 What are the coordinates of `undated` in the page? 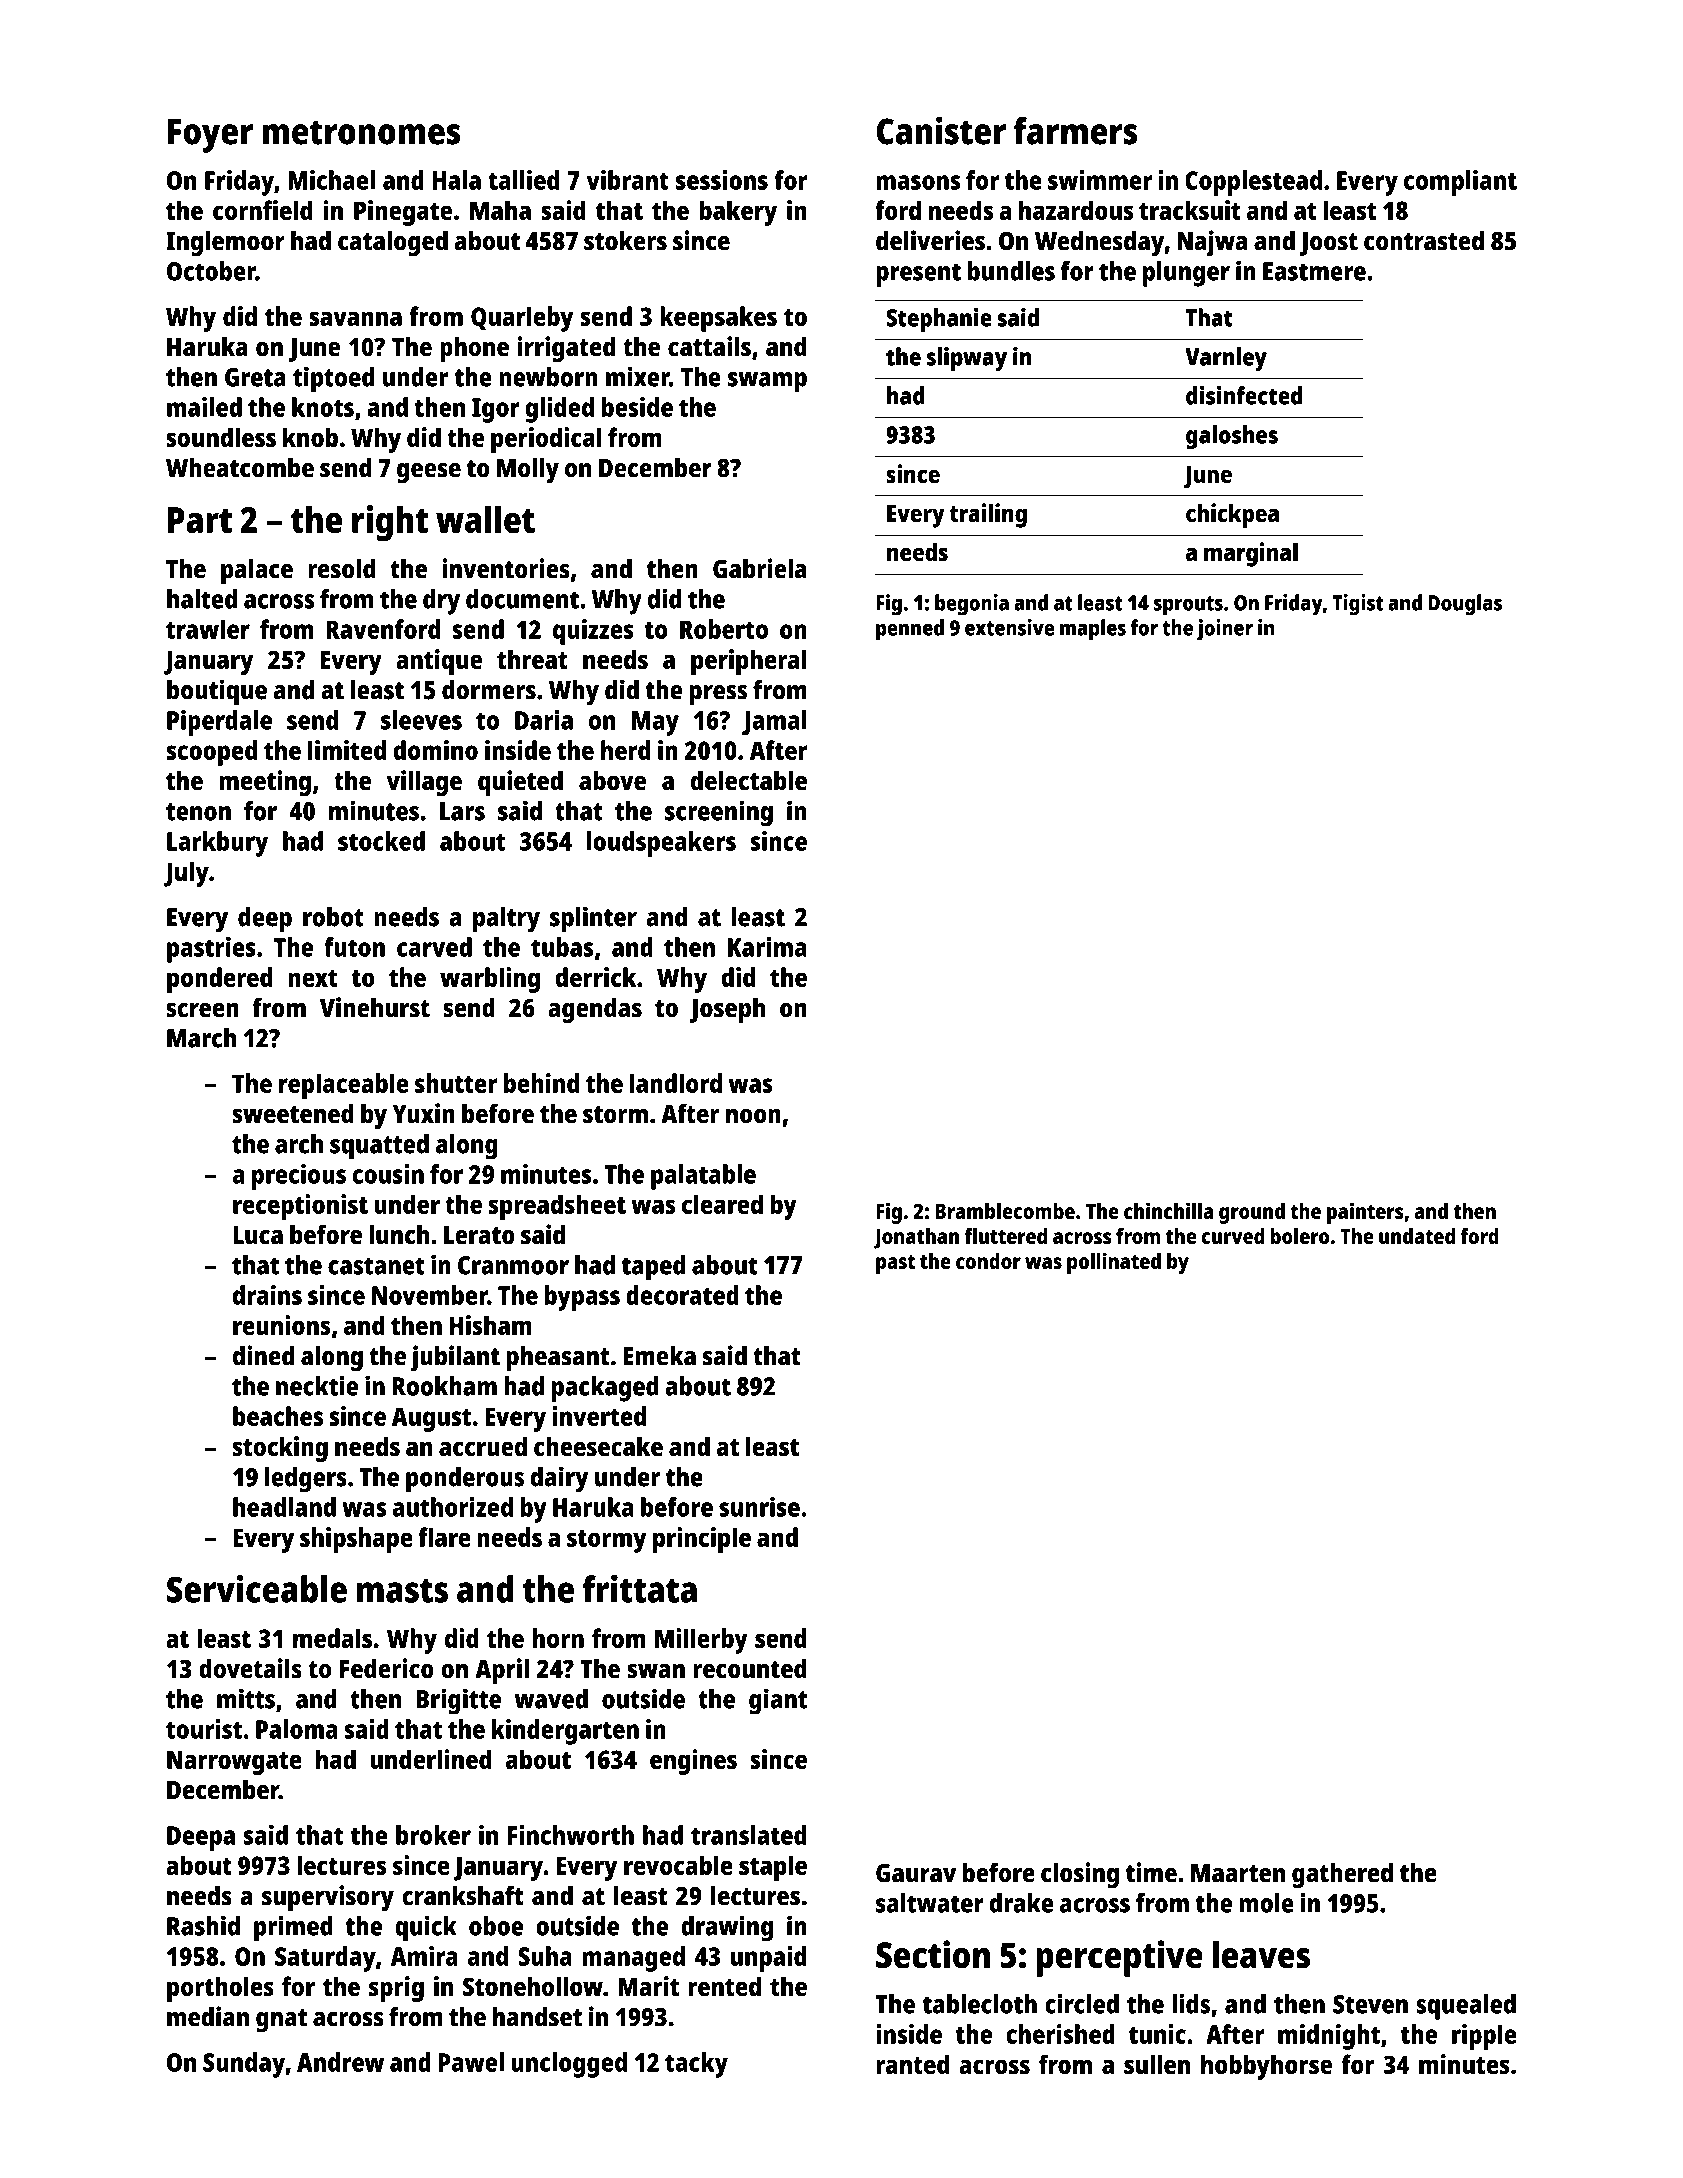 It's located at (1417, 1236).
